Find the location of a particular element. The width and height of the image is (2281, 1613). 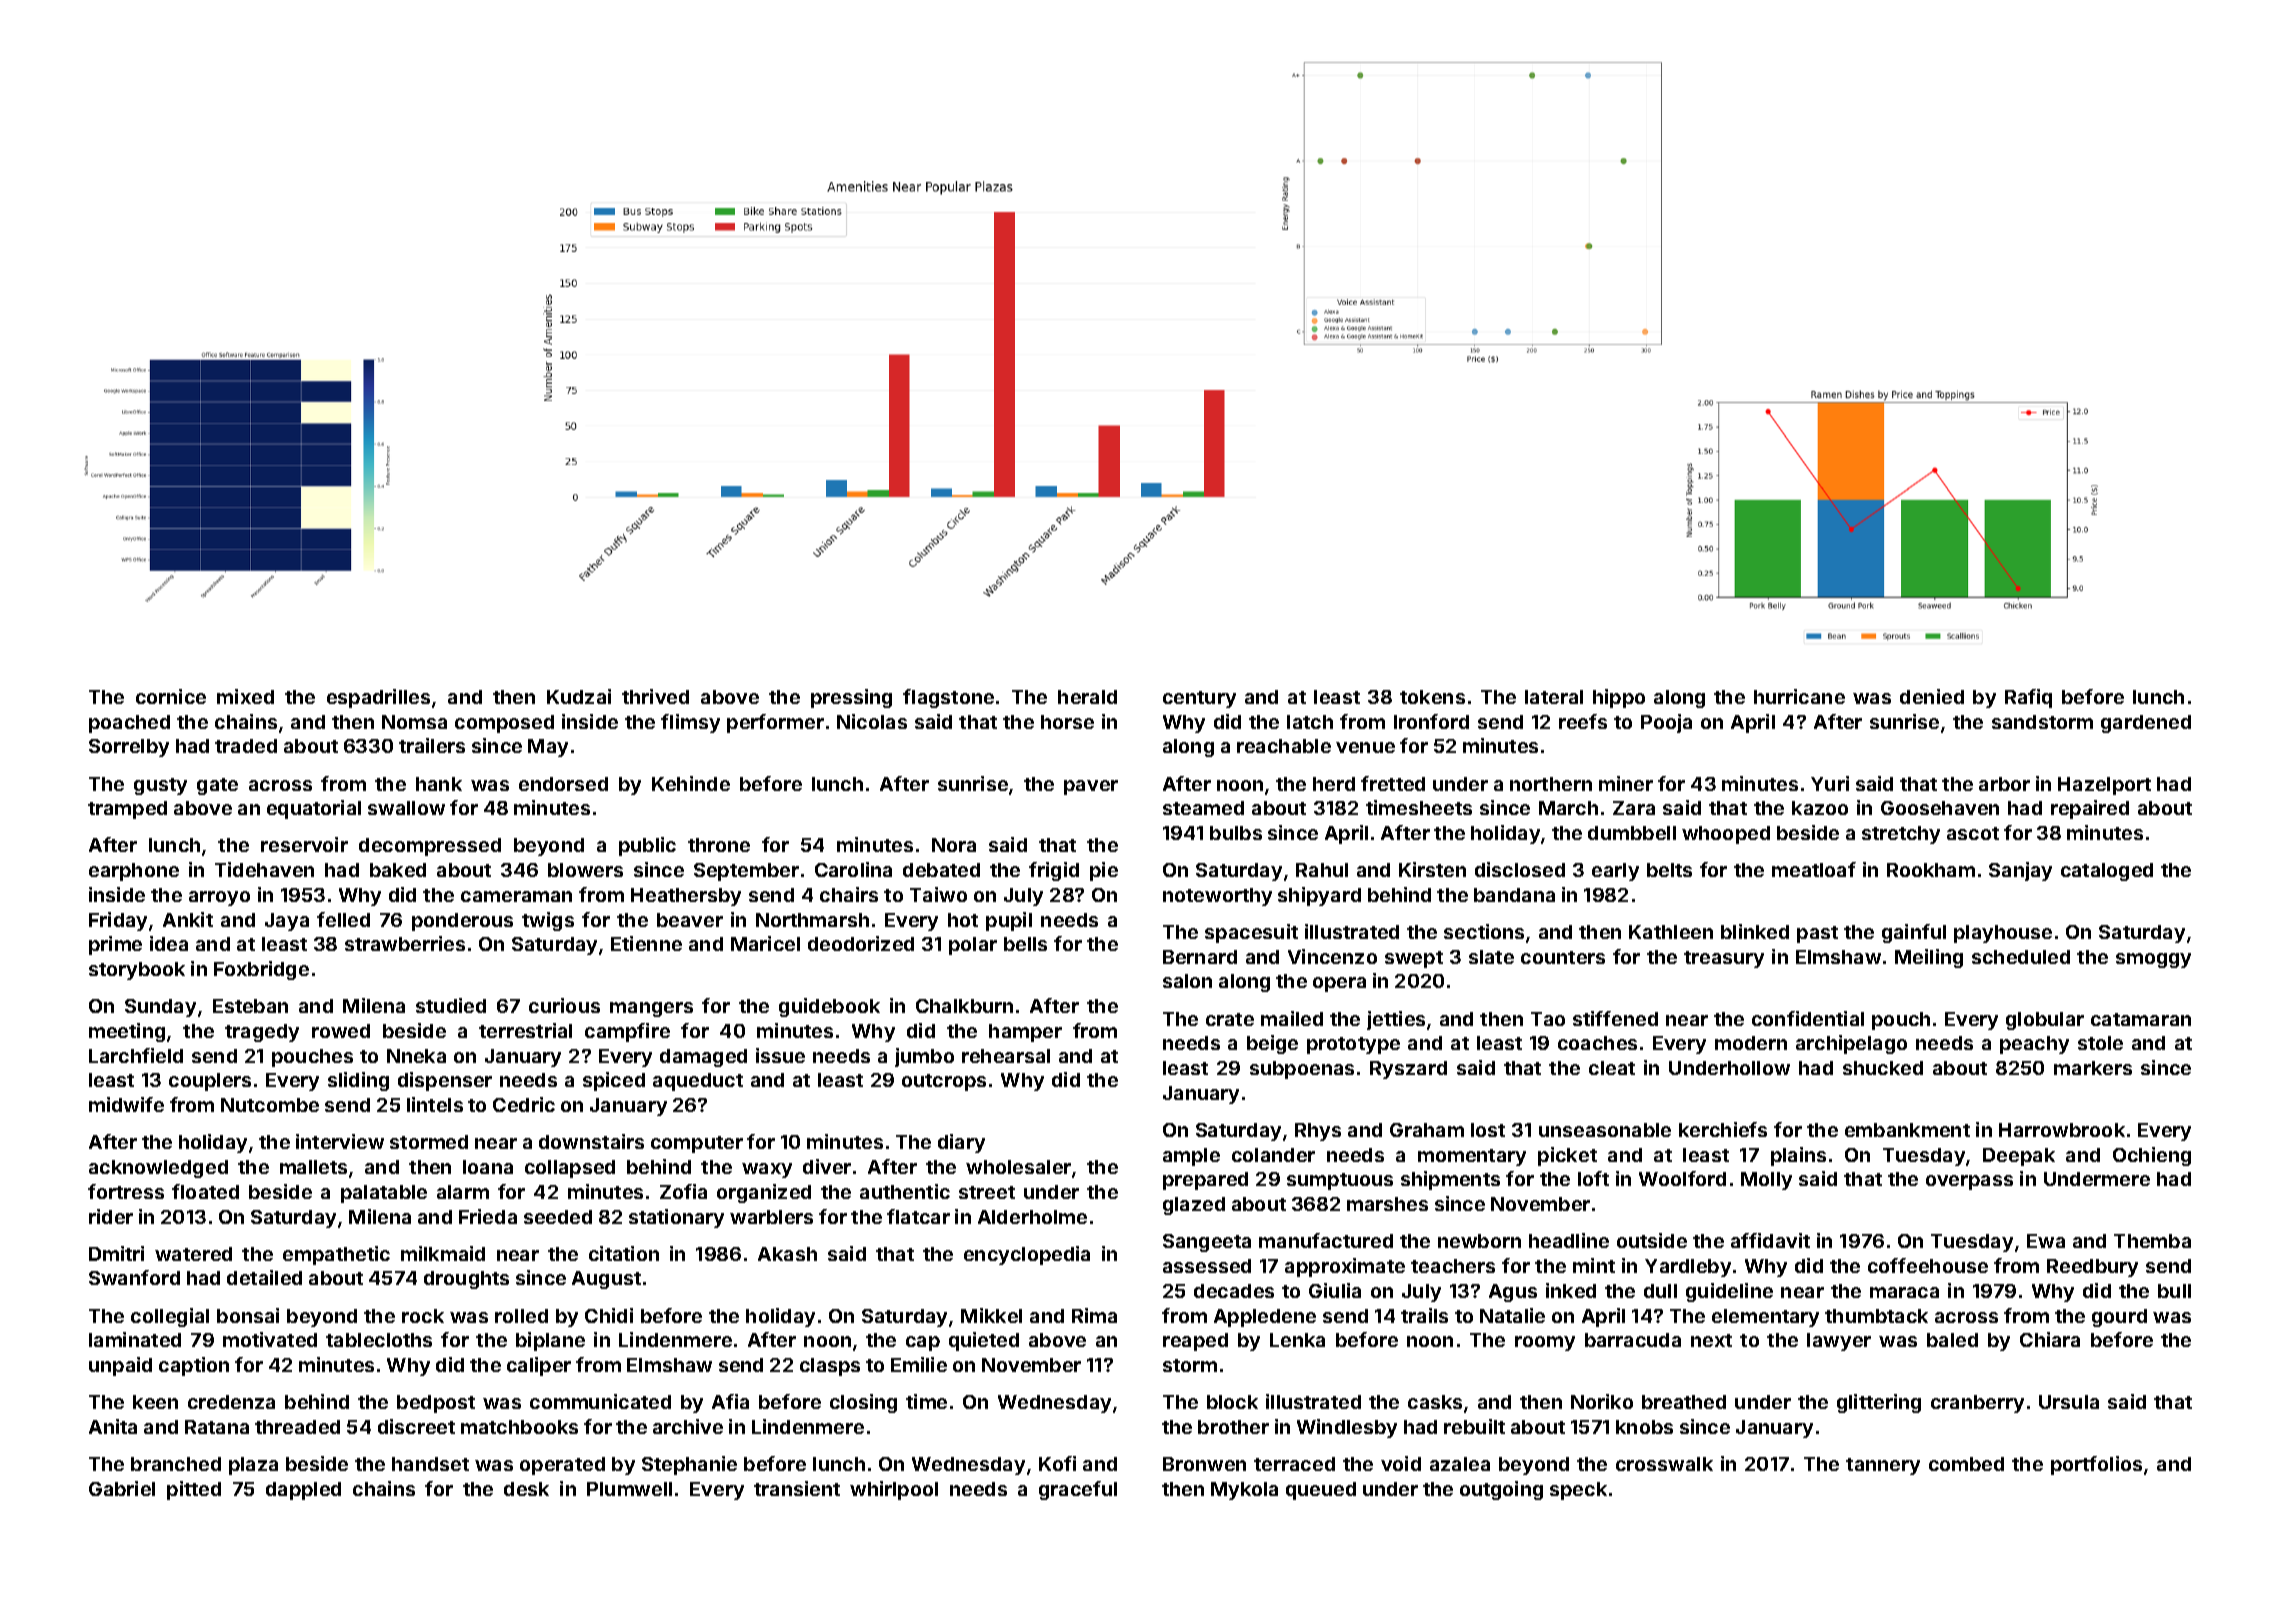

Rafiq is located at coordinates (2028, 698).
